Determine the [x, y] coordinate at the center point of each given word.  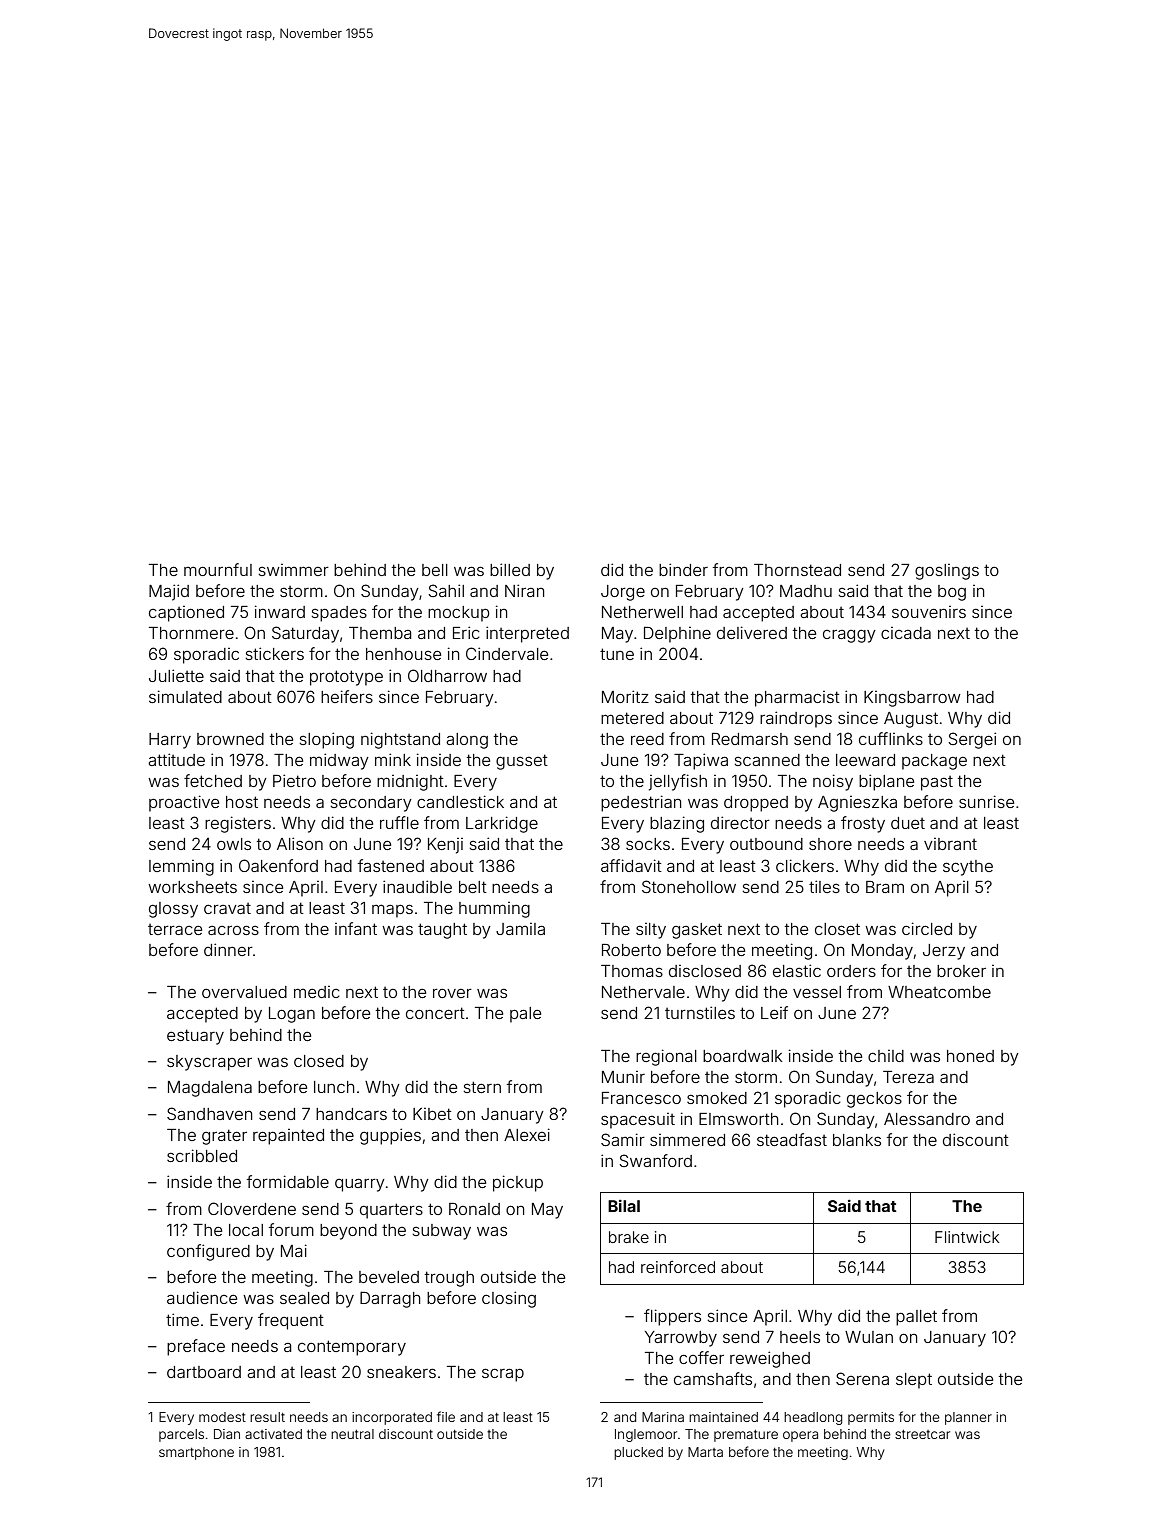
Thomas [632, 971]
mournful [218, 569]
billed [510, 569]
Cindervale [507, 653]
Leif [774, 1012]
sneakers [401, 1372]
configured [208, 1252]
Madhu [806, 591]
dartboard [204, 1372]
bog [952, 593]
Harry [170, 741]
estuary [195, 1037]
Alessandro [927, 1119]
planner [968, 1418]
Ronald [474, 1209]
